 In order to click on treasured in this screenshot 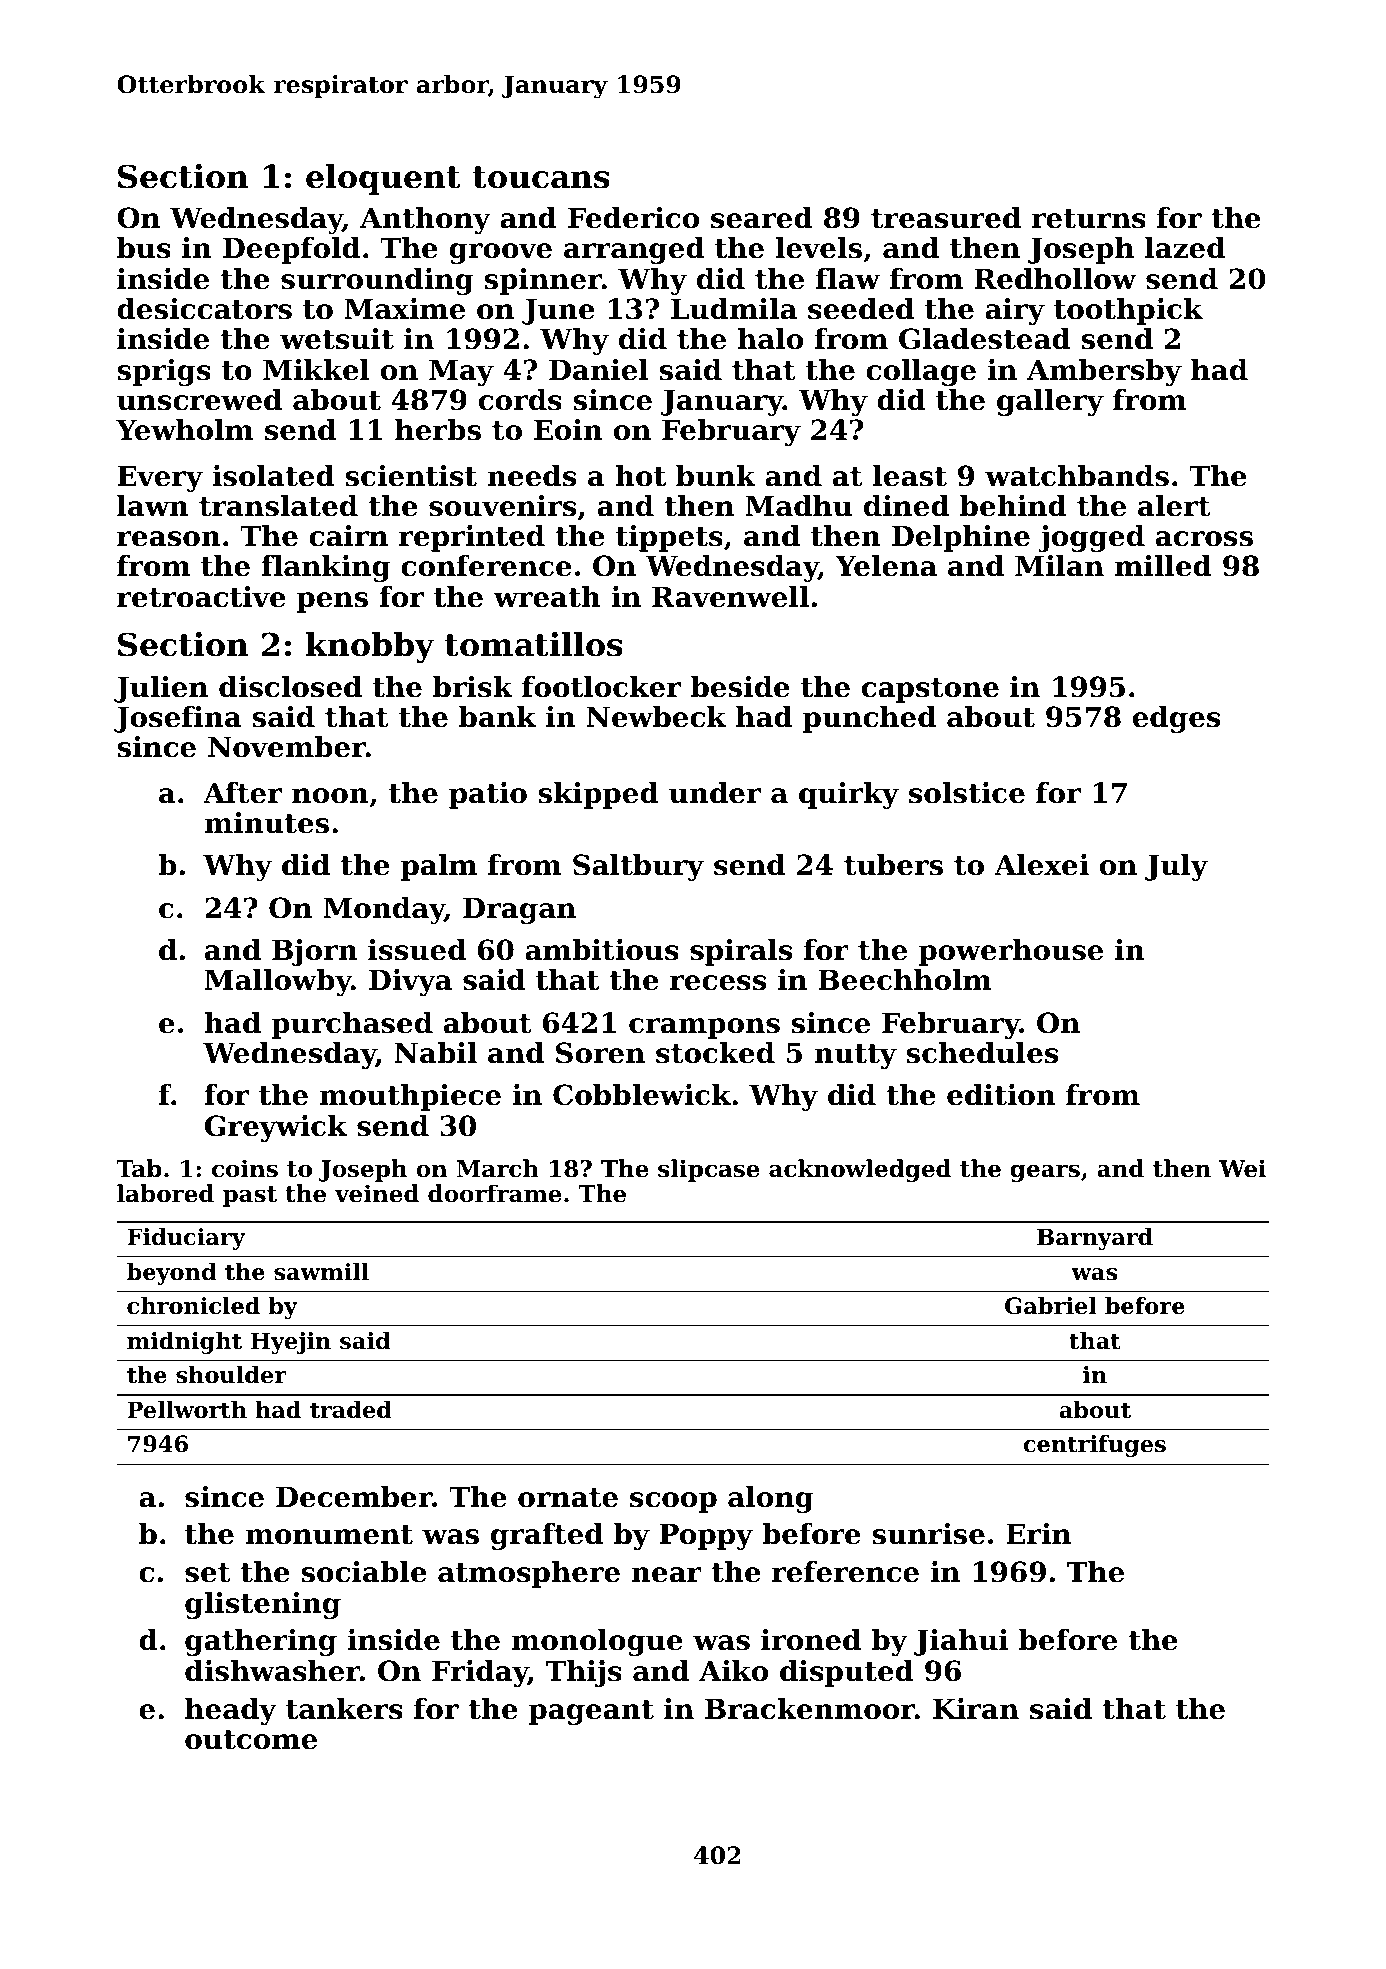, I will do `click(946, 218)`.
